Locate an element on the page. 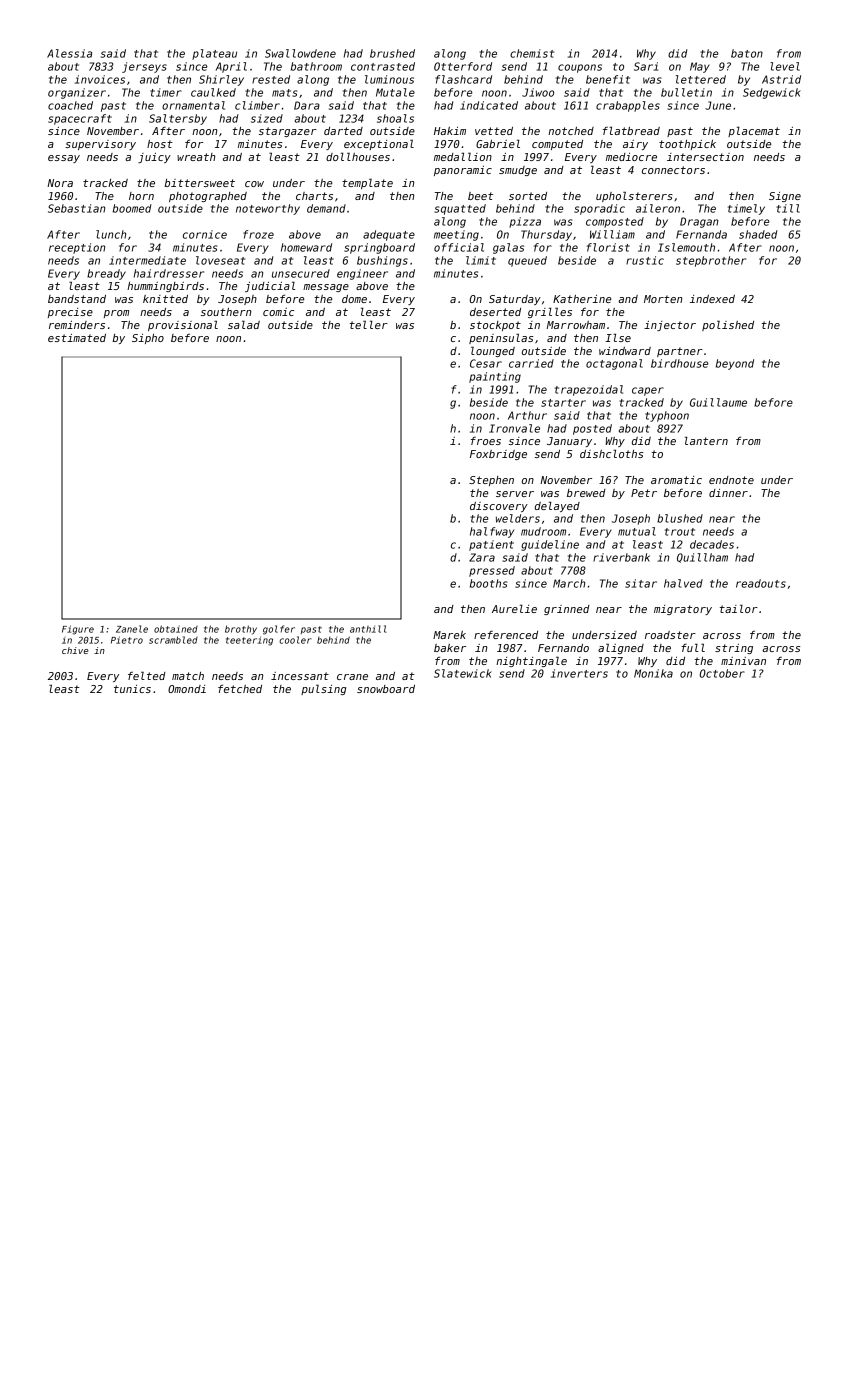 This page has width=849, height=1400. Gabriel is located at coordinates (498, 143).
